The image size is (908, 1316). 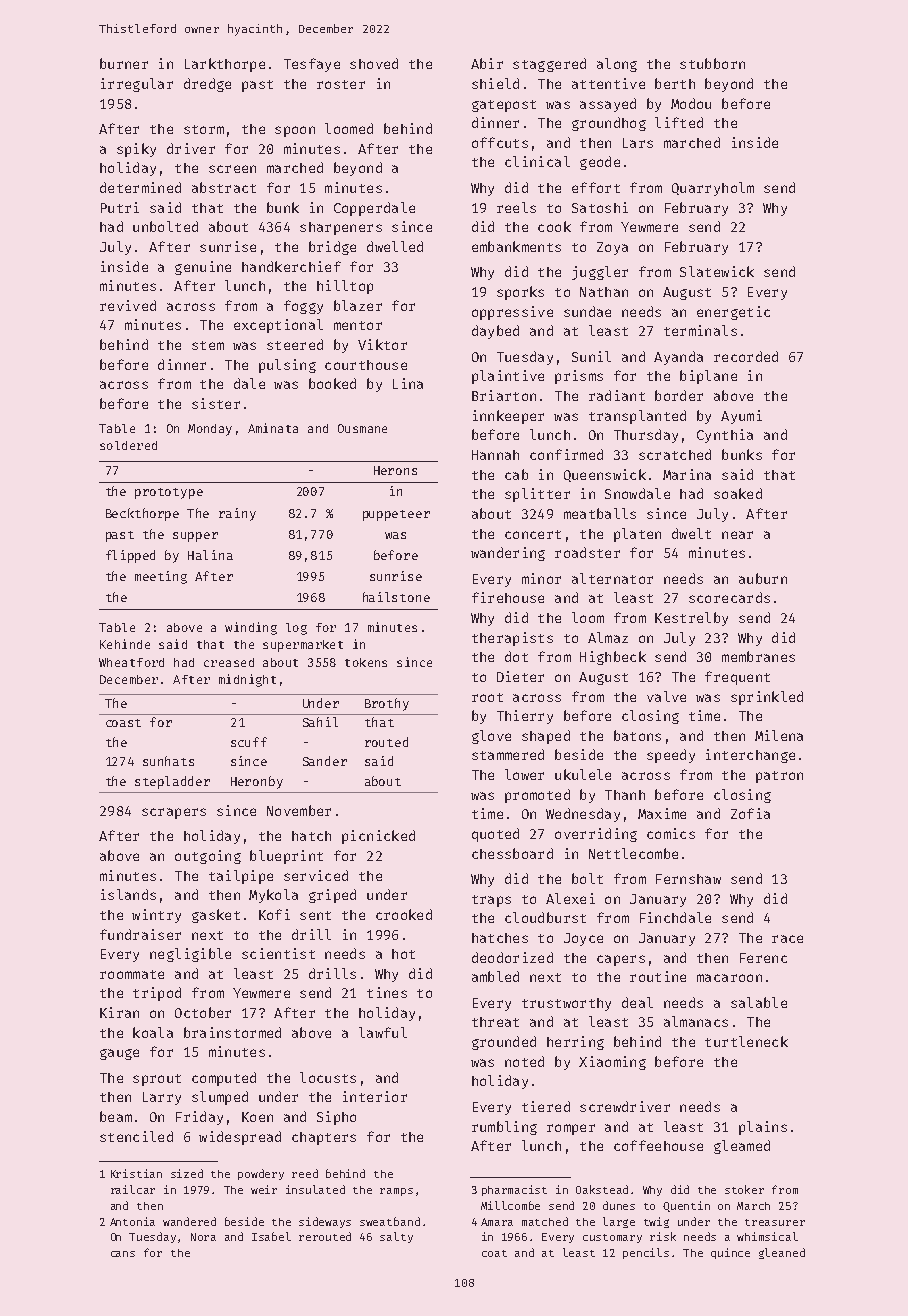 What do you see at coordinates (612, 248) in the screenshot?
I see `Zoya` at bounding box center [612, 248].
